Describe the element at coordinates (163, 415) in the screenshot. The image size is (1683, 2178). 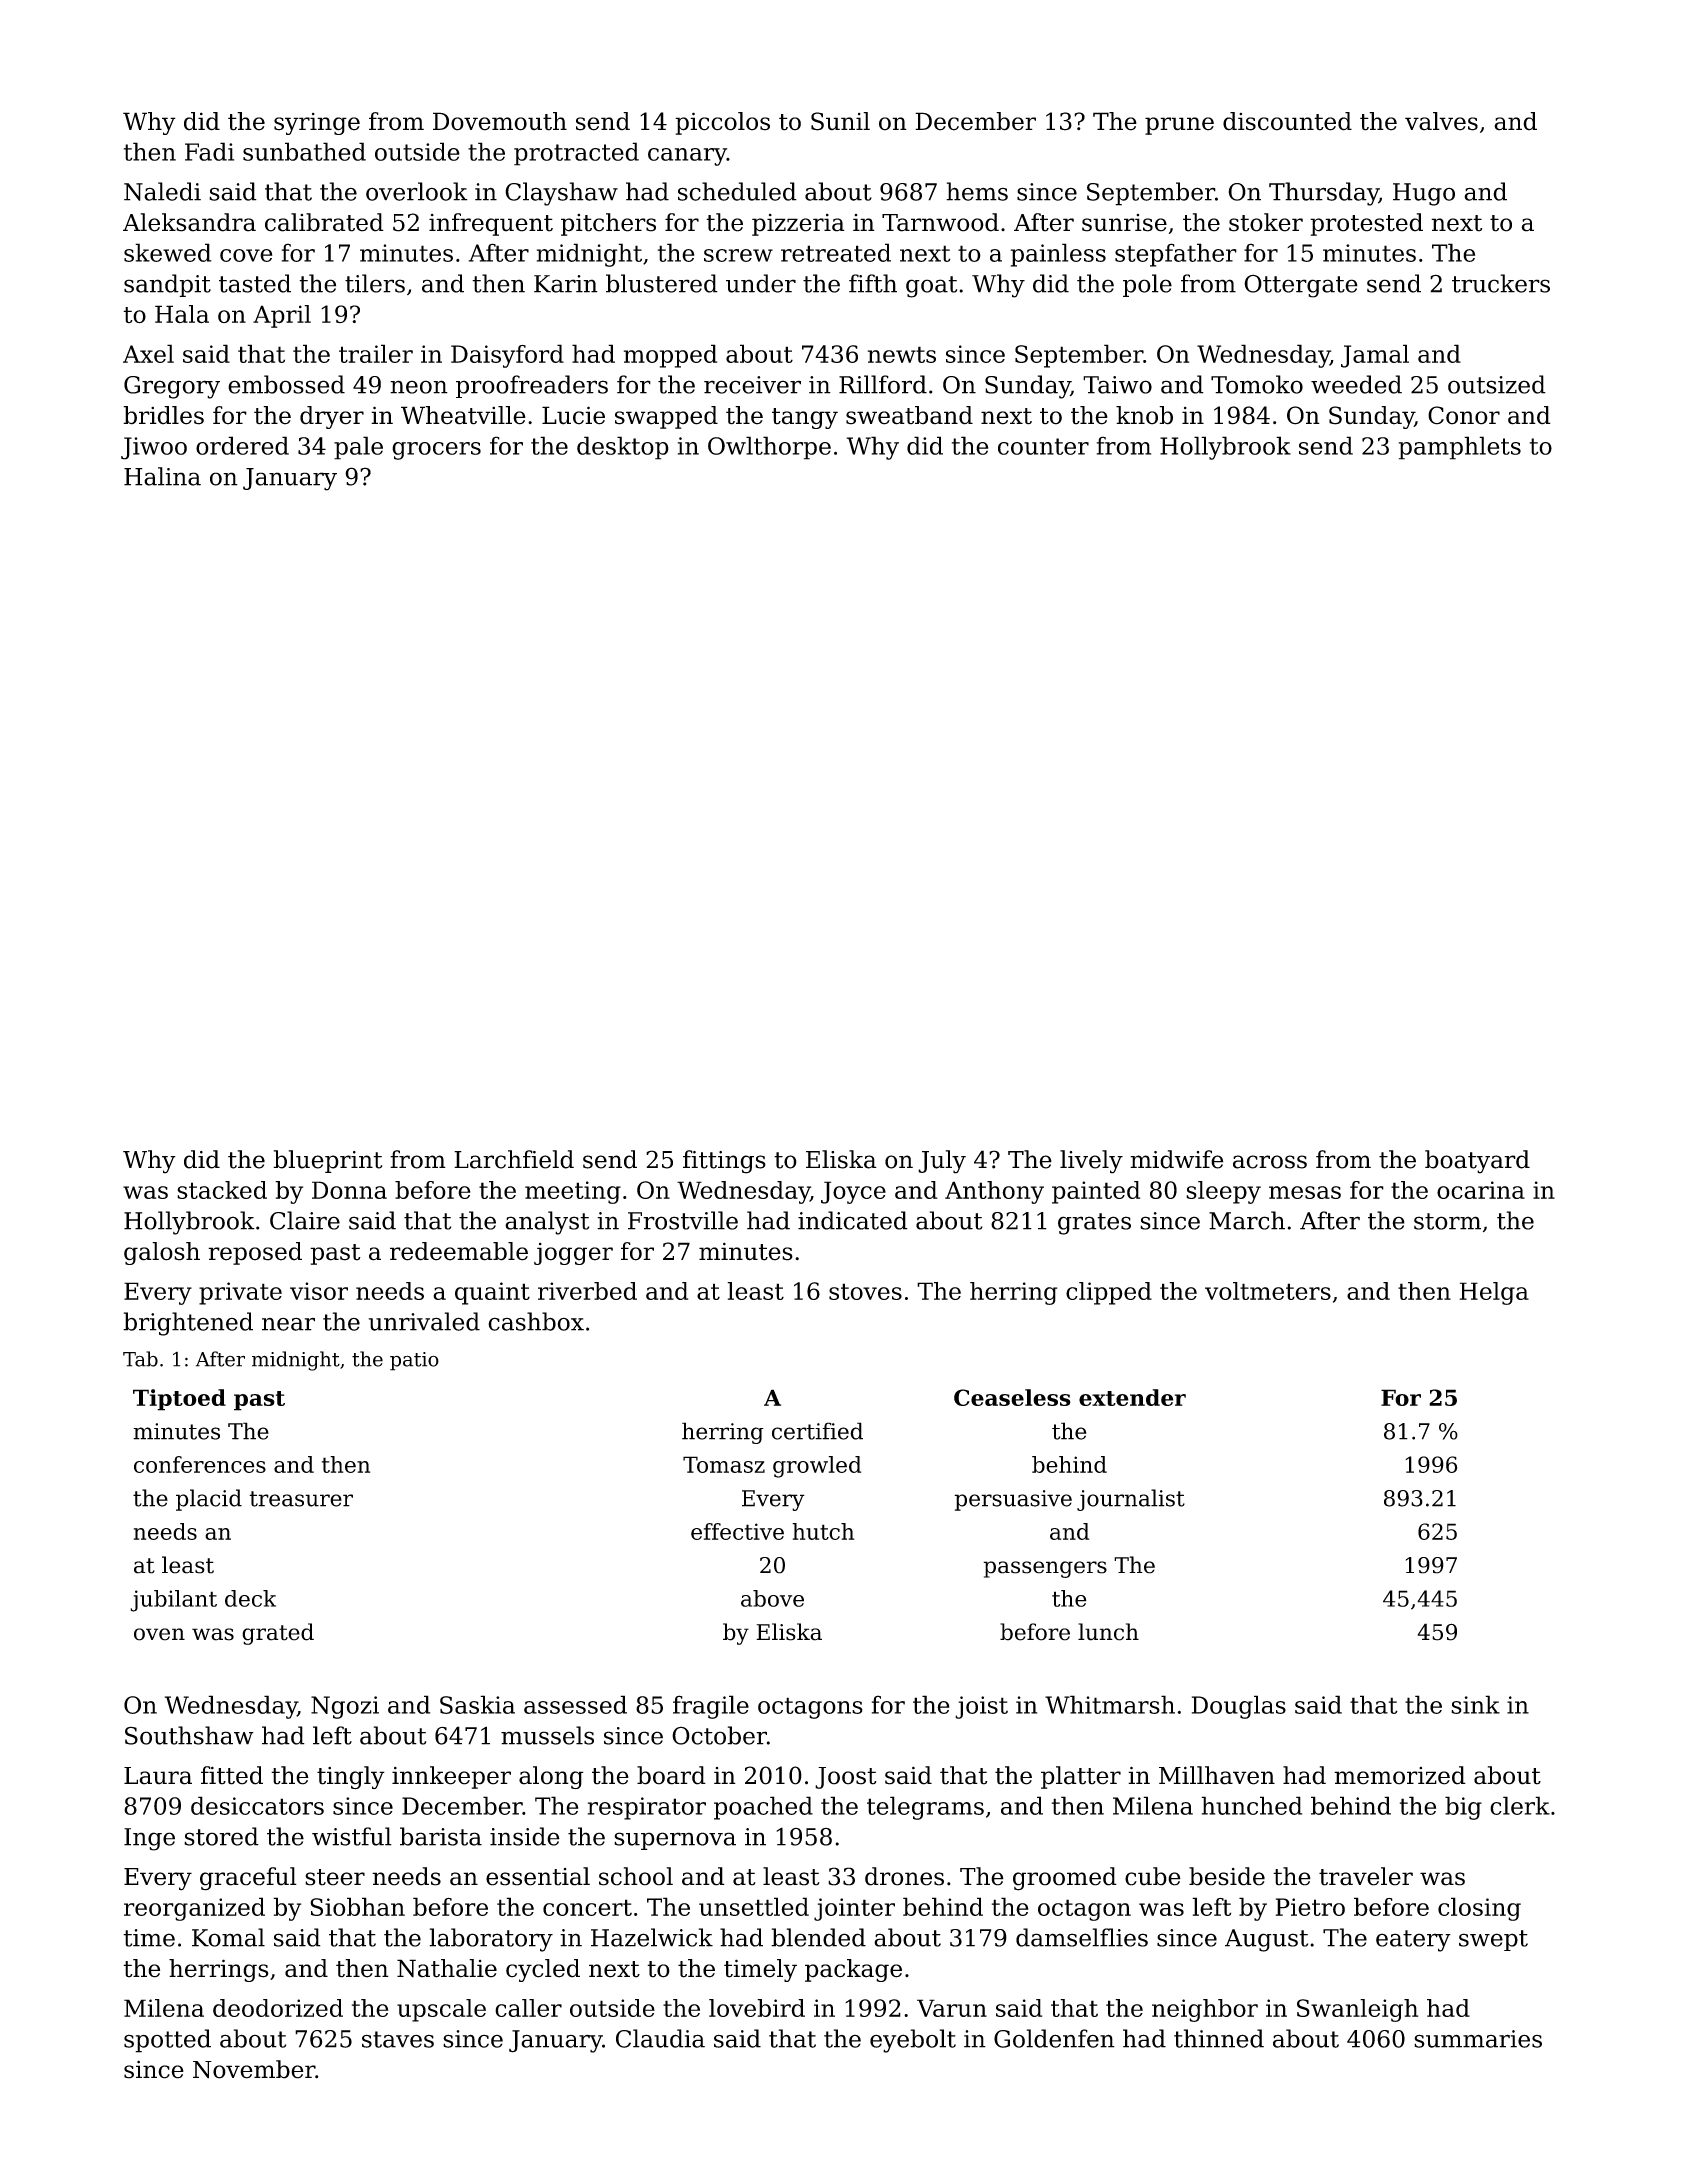
I see `bridles` at that location.
